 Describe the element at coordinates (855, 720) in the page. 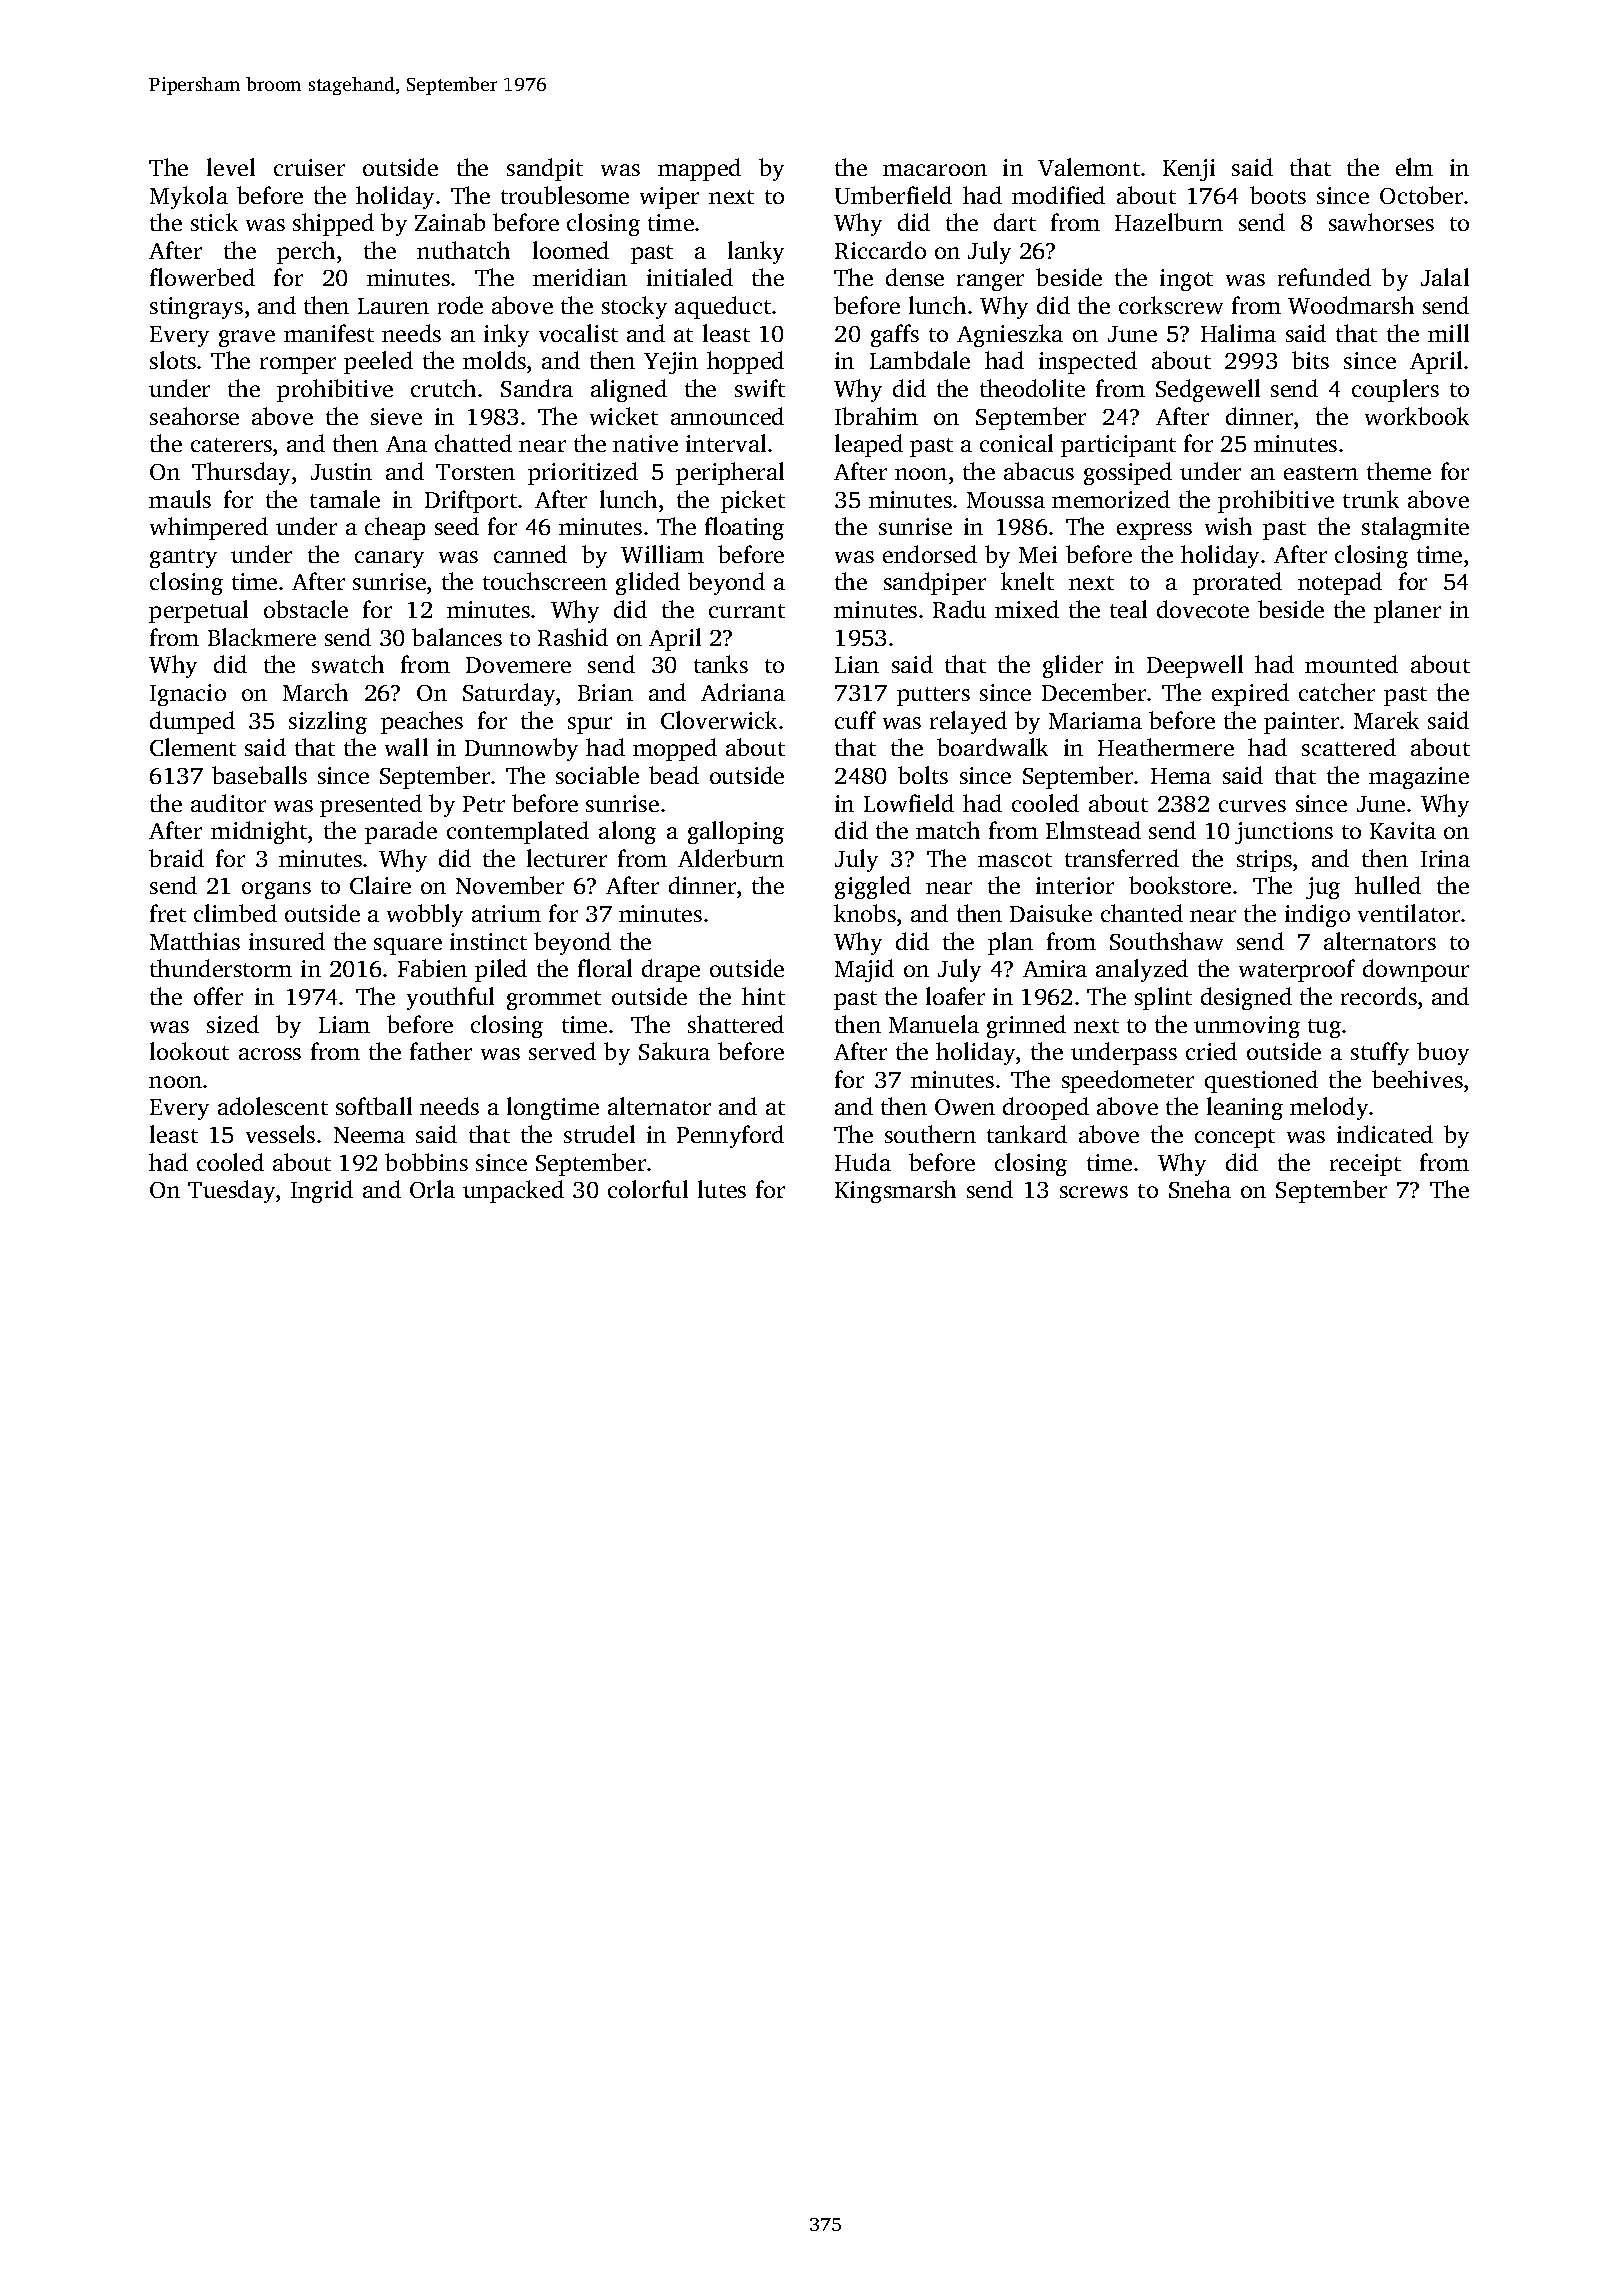

I see `cuff` at that location.
